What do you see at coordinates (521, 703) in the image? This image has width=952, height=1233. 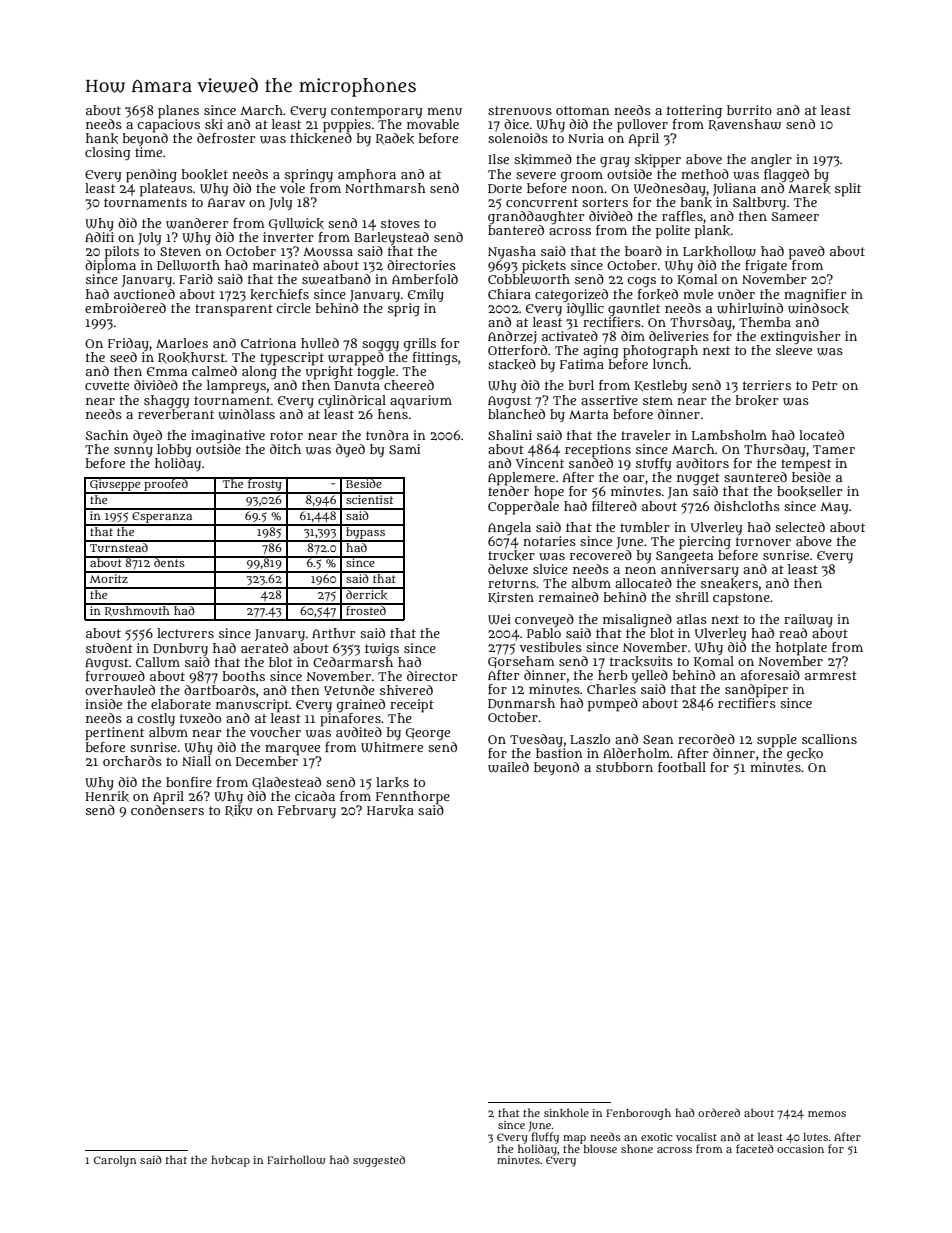 I see `Dunmarsh` at bounding box center [521, 703].
